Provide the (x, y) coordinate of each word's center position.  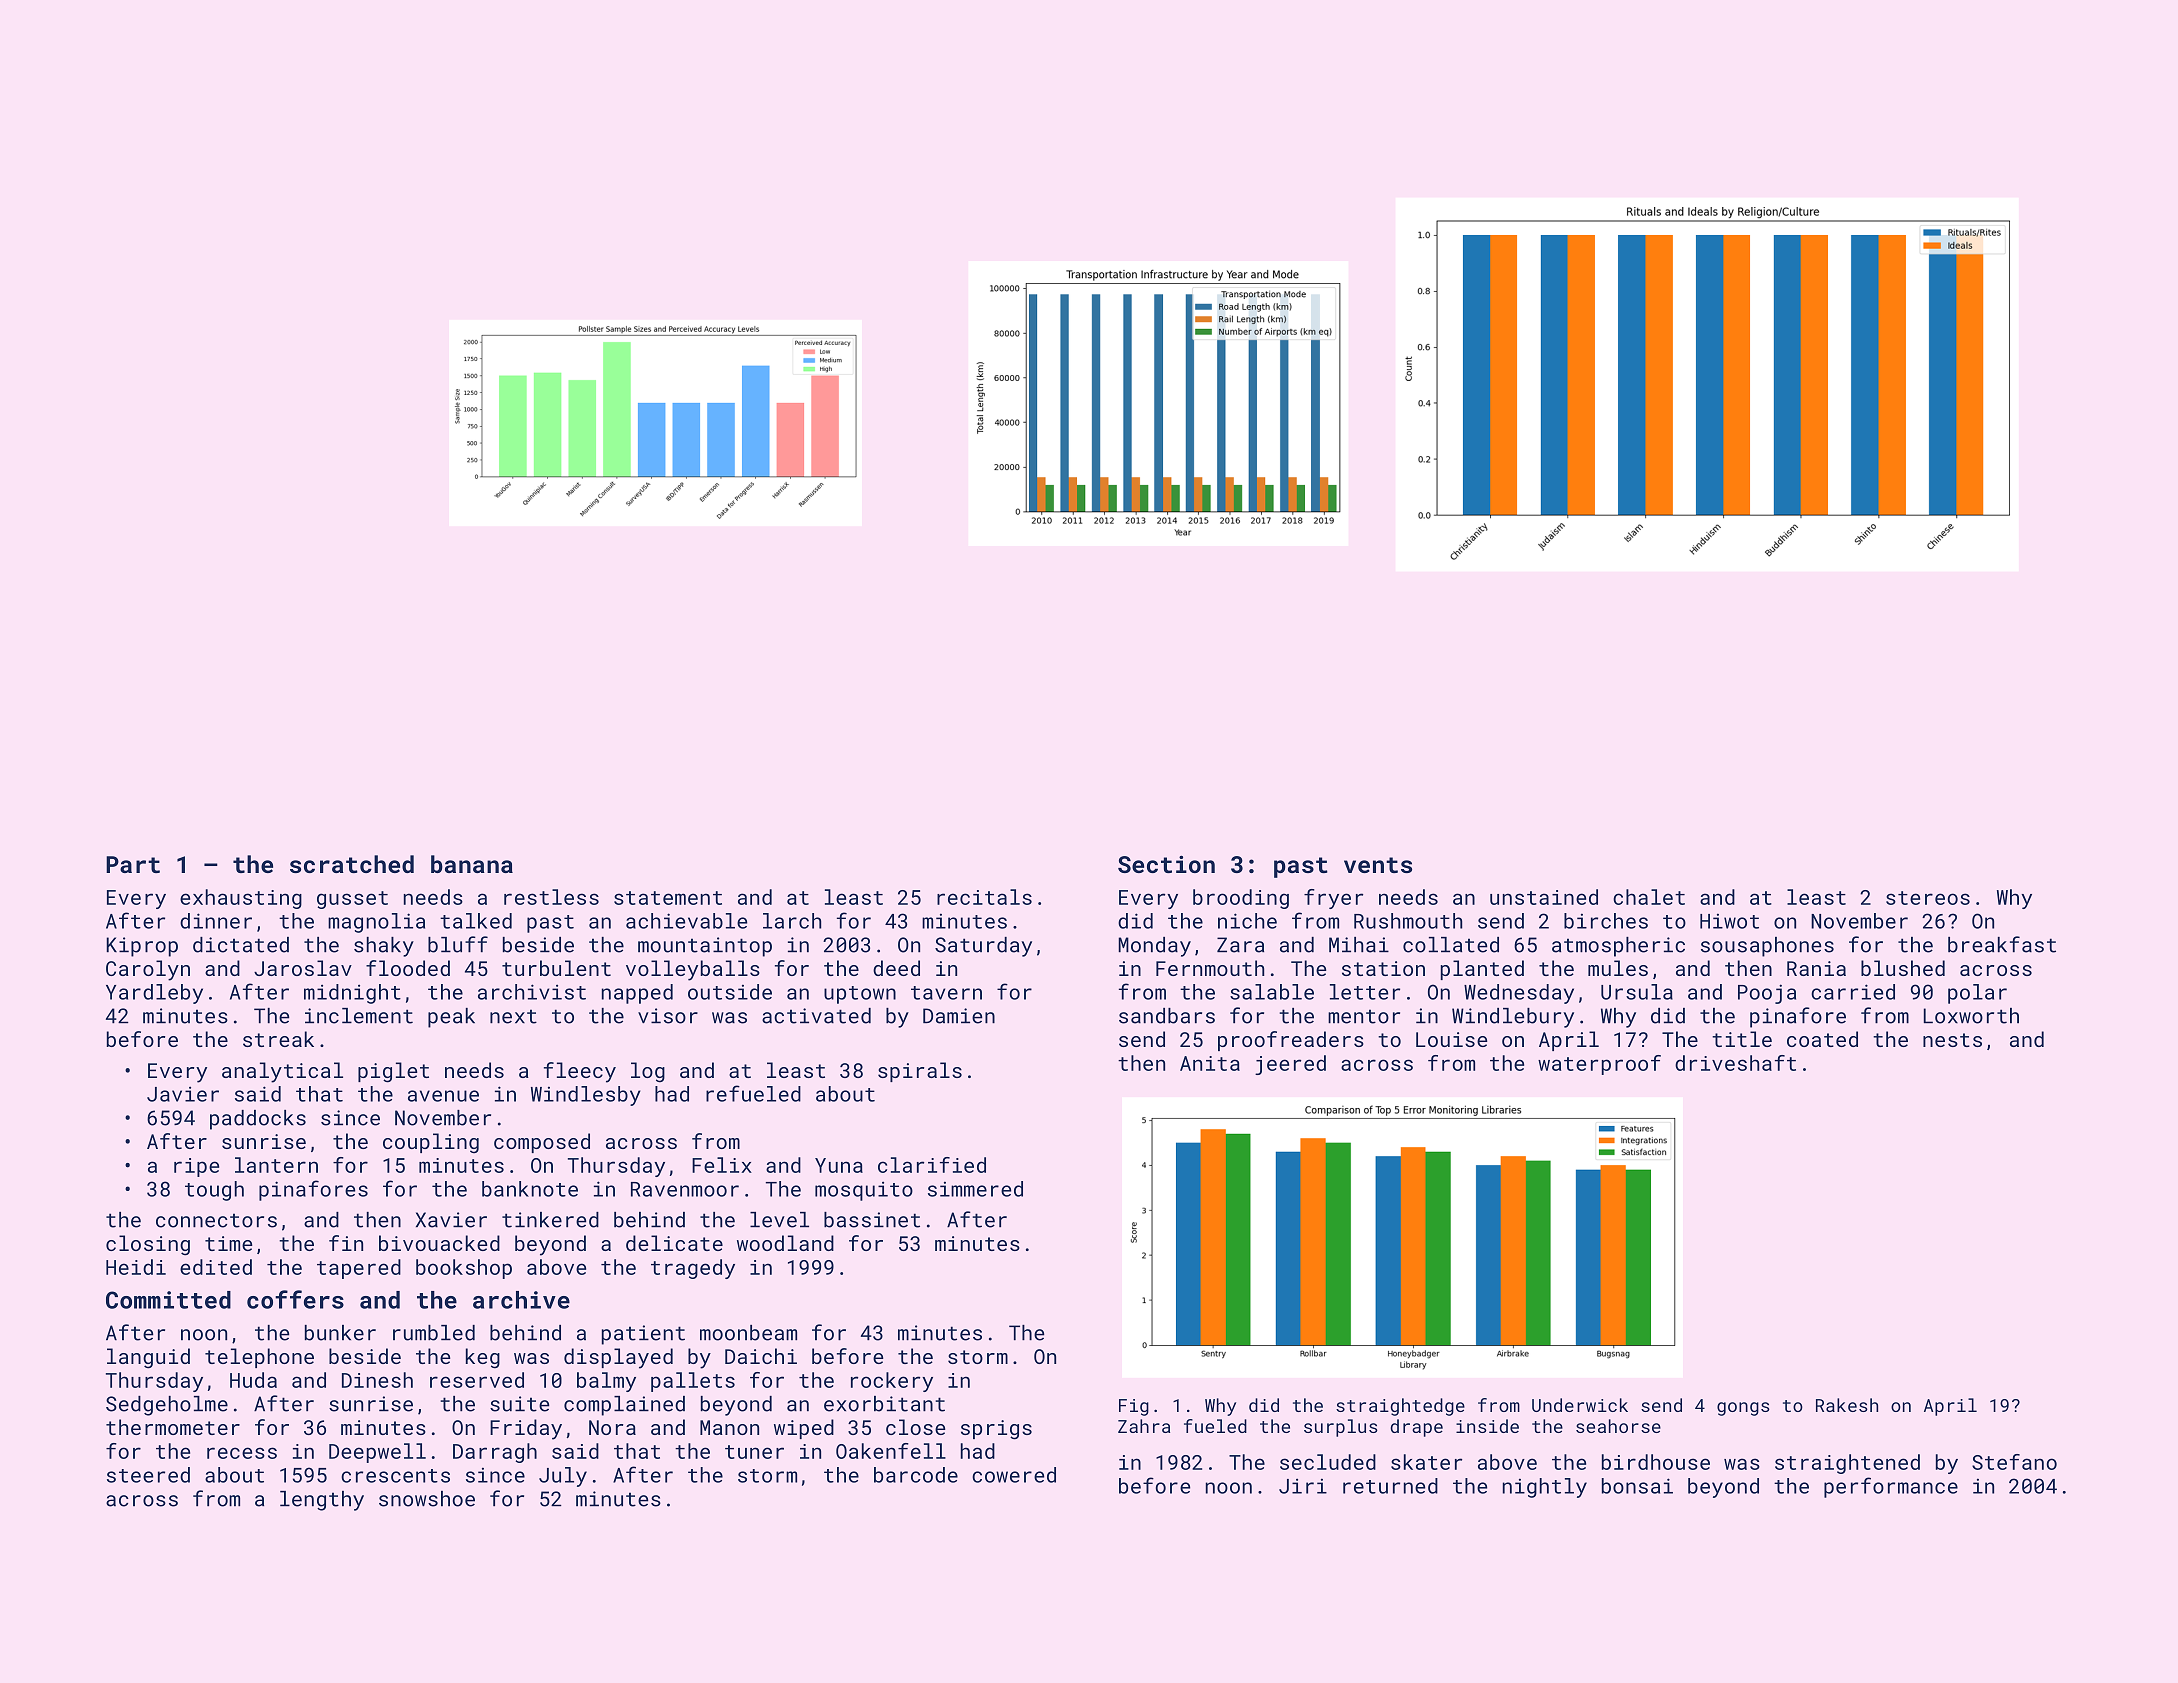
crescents (395, 1476)
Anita (1210, 1063)
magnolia (376, 923)
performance (1891, 1487)
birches (1606, 921)
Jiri (1303, 1486)
